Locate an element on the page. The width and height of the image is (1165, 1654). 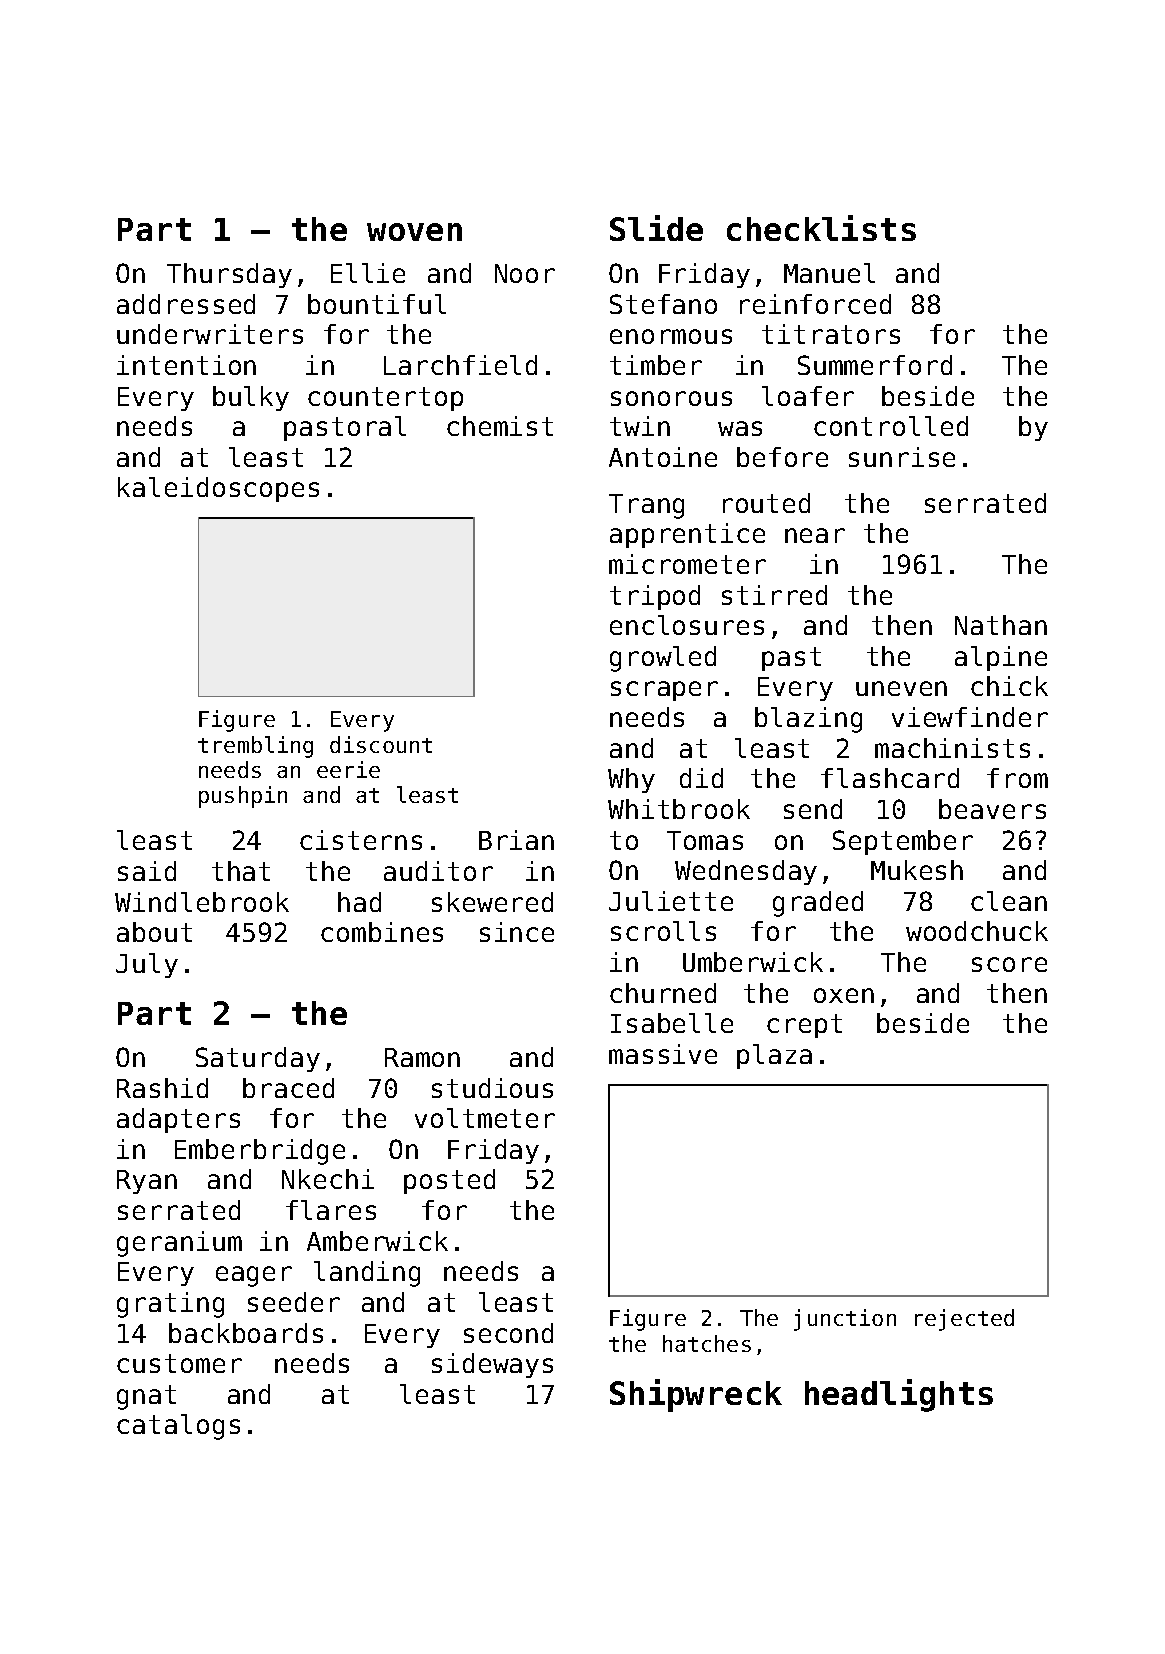
geranium is located at coordinates (179, 1244).
